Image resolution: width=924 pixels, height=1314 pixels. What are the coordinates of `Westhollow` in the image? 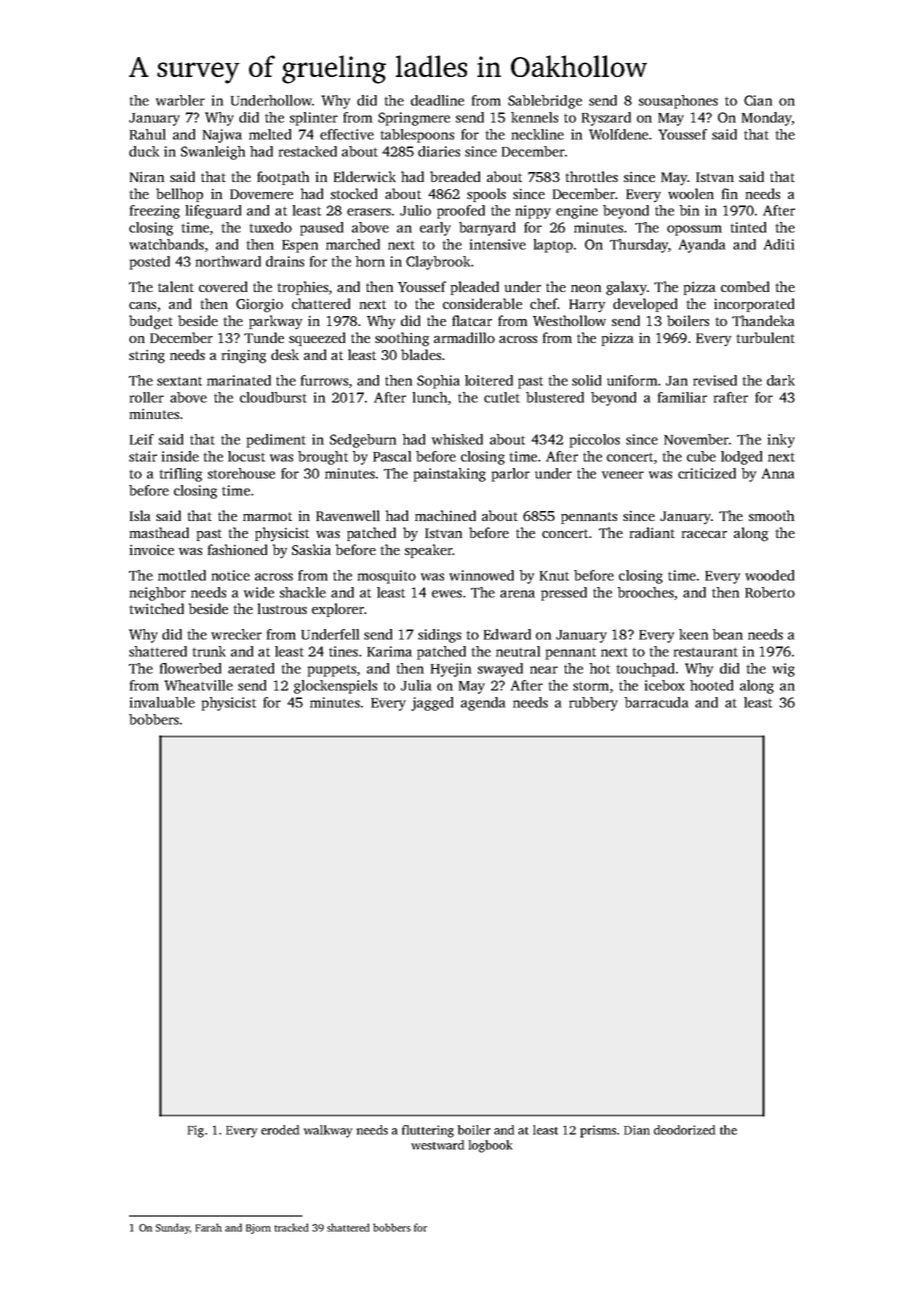 It's located at (569, 320).
